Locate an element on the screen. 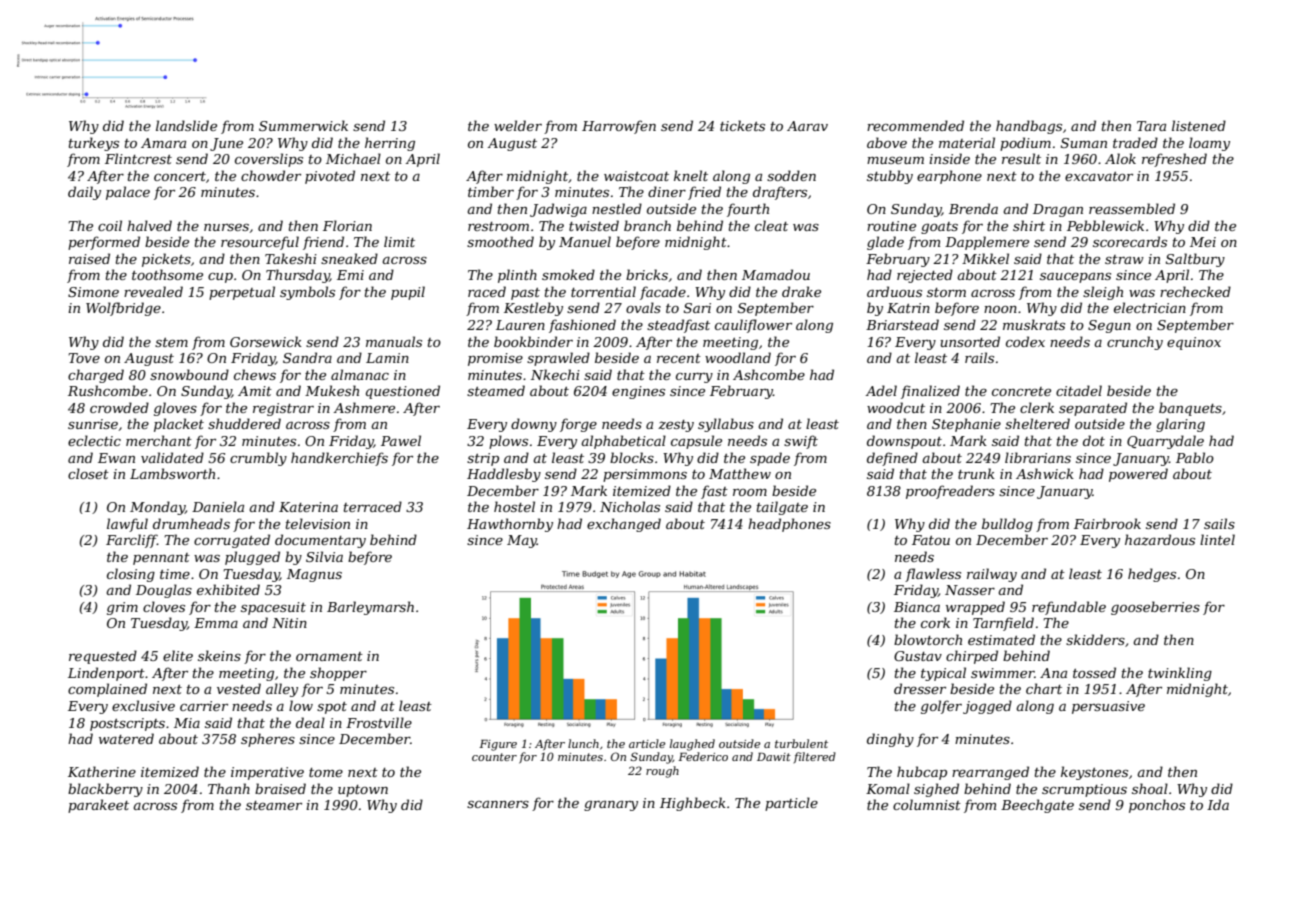 This screenshot has height=924, width=1308. Hawthornby is located at coordinates (510, 525).
